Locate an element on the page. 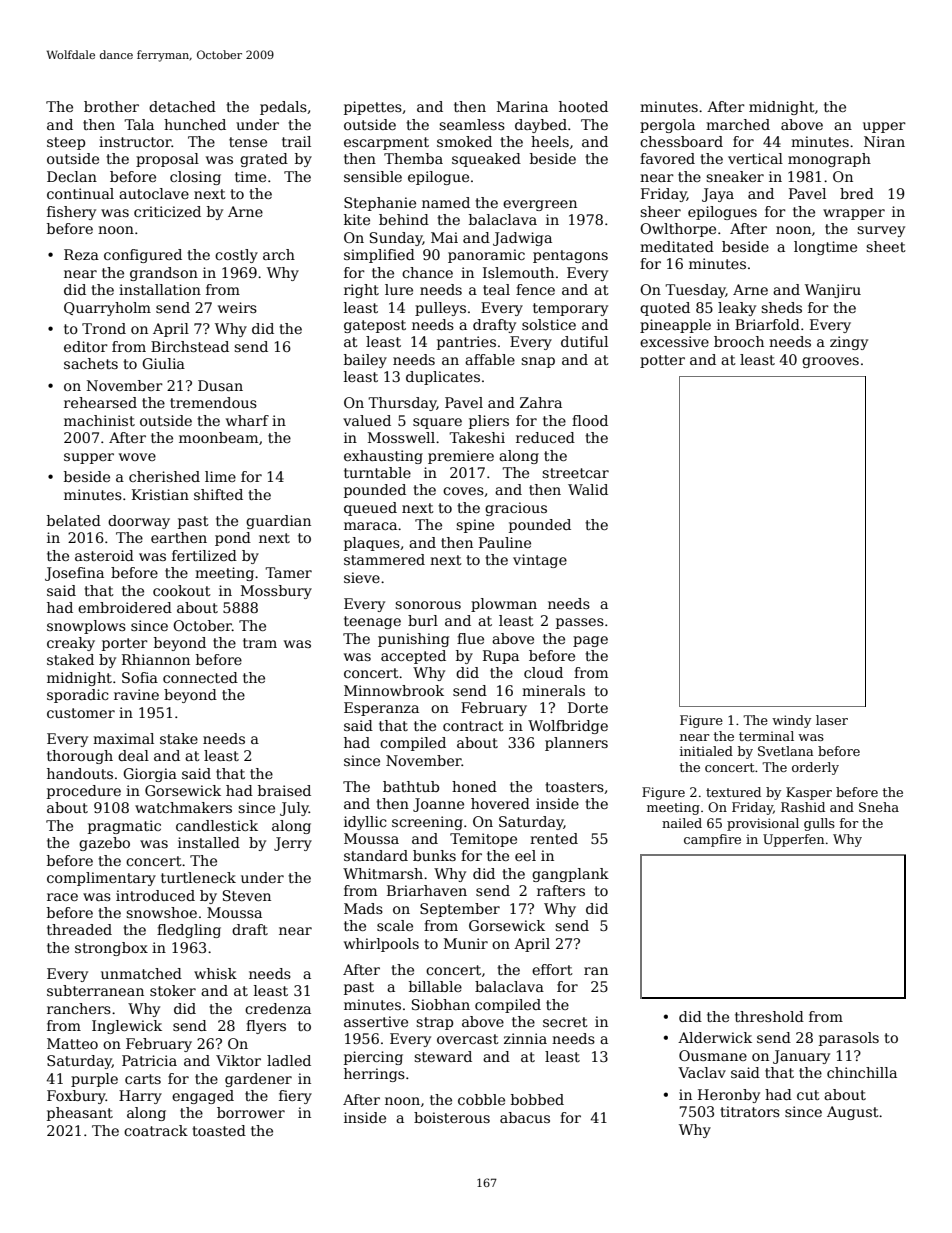 The height and width of the image is (1233, 952). cookout is located at coordinates (182, 590).
